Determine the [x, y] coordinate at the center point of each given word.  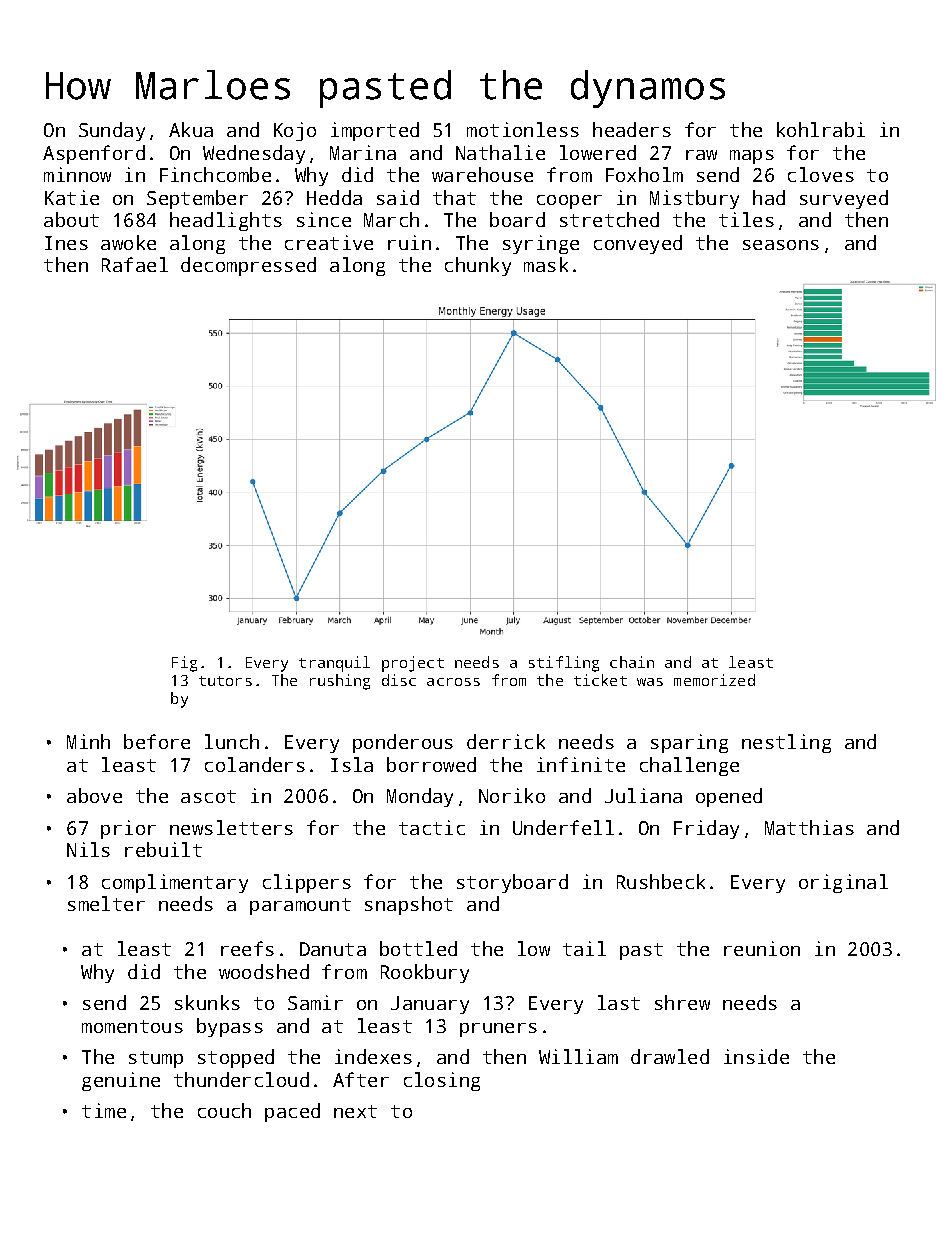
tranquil [334, 664]
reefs [247, 948]
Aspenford [94, 154]
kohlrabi [821, 129]
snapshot [409, 905]
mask [546, 264]
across [453, 682]
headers [632, 129]
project [413, 664]
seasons [781, 245]
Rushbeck [661, 881]
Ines [66, 243]
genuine [121, 1081]
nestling [786, 743]
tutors [225, 681]
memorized [714, 680]
